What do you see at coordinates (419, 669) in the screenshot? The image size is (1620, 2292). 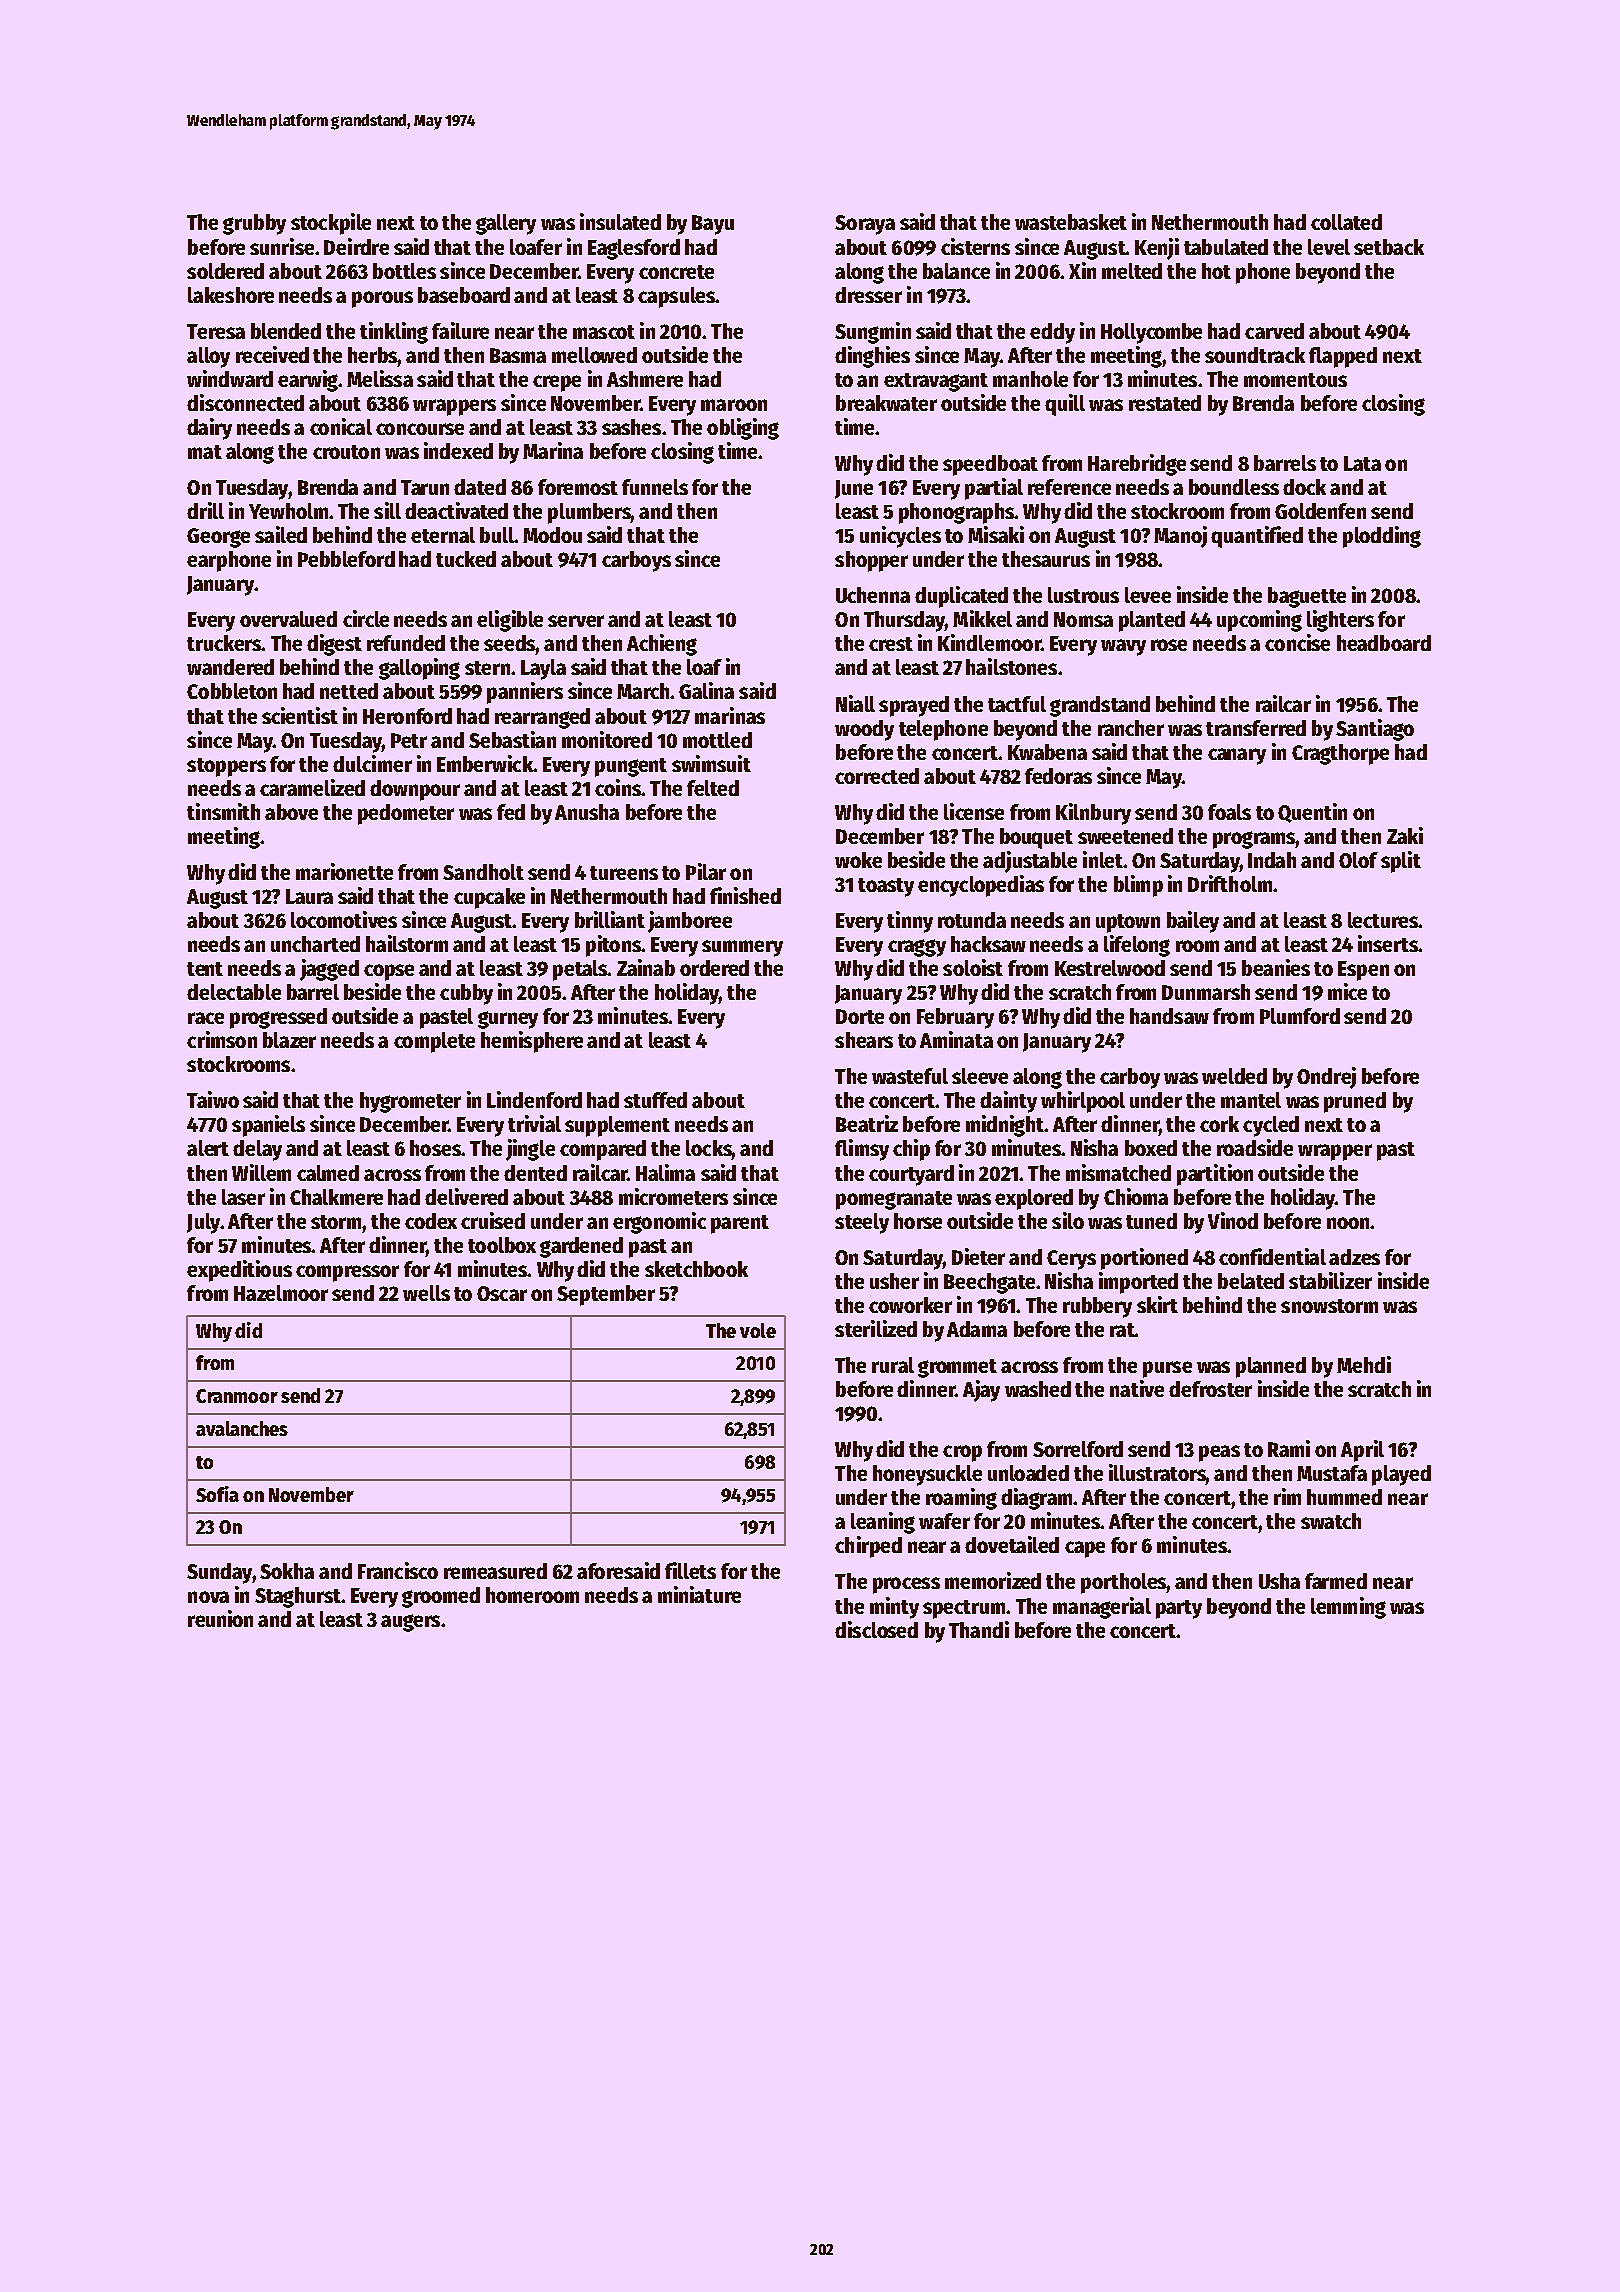 I see `galloping` at bounding box center [419, 669].
